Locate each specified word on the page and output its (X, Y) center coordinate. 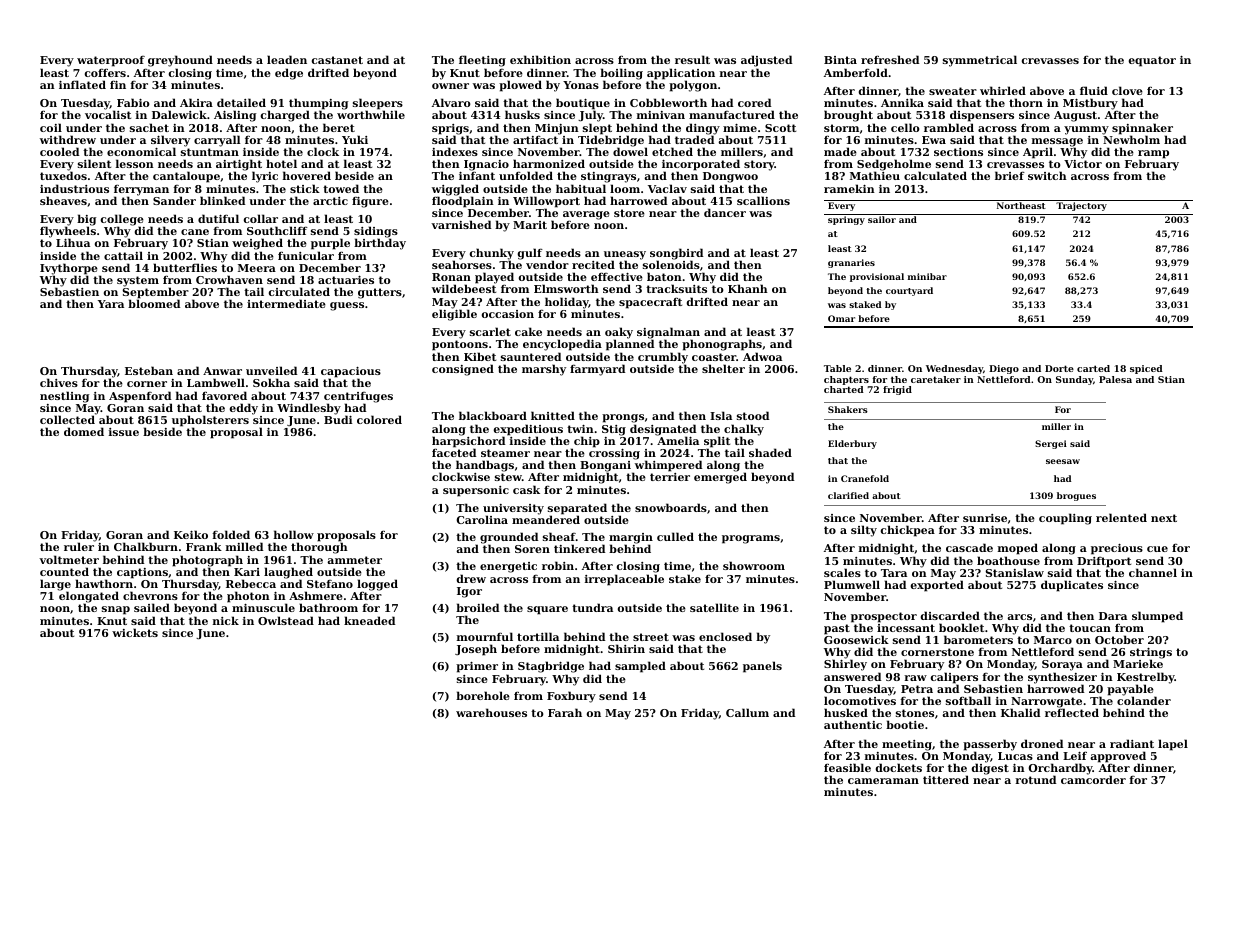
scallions (763, 200)
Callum (747, 712)
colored (379, 419)
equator (1152, 61)
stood (753, 415)
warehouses (491, 712)
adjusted (766, 61)
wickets (135, 632)
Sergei (1051, 444)
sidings (376, 232)
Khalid (1020, 712)
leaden (287, 59)
